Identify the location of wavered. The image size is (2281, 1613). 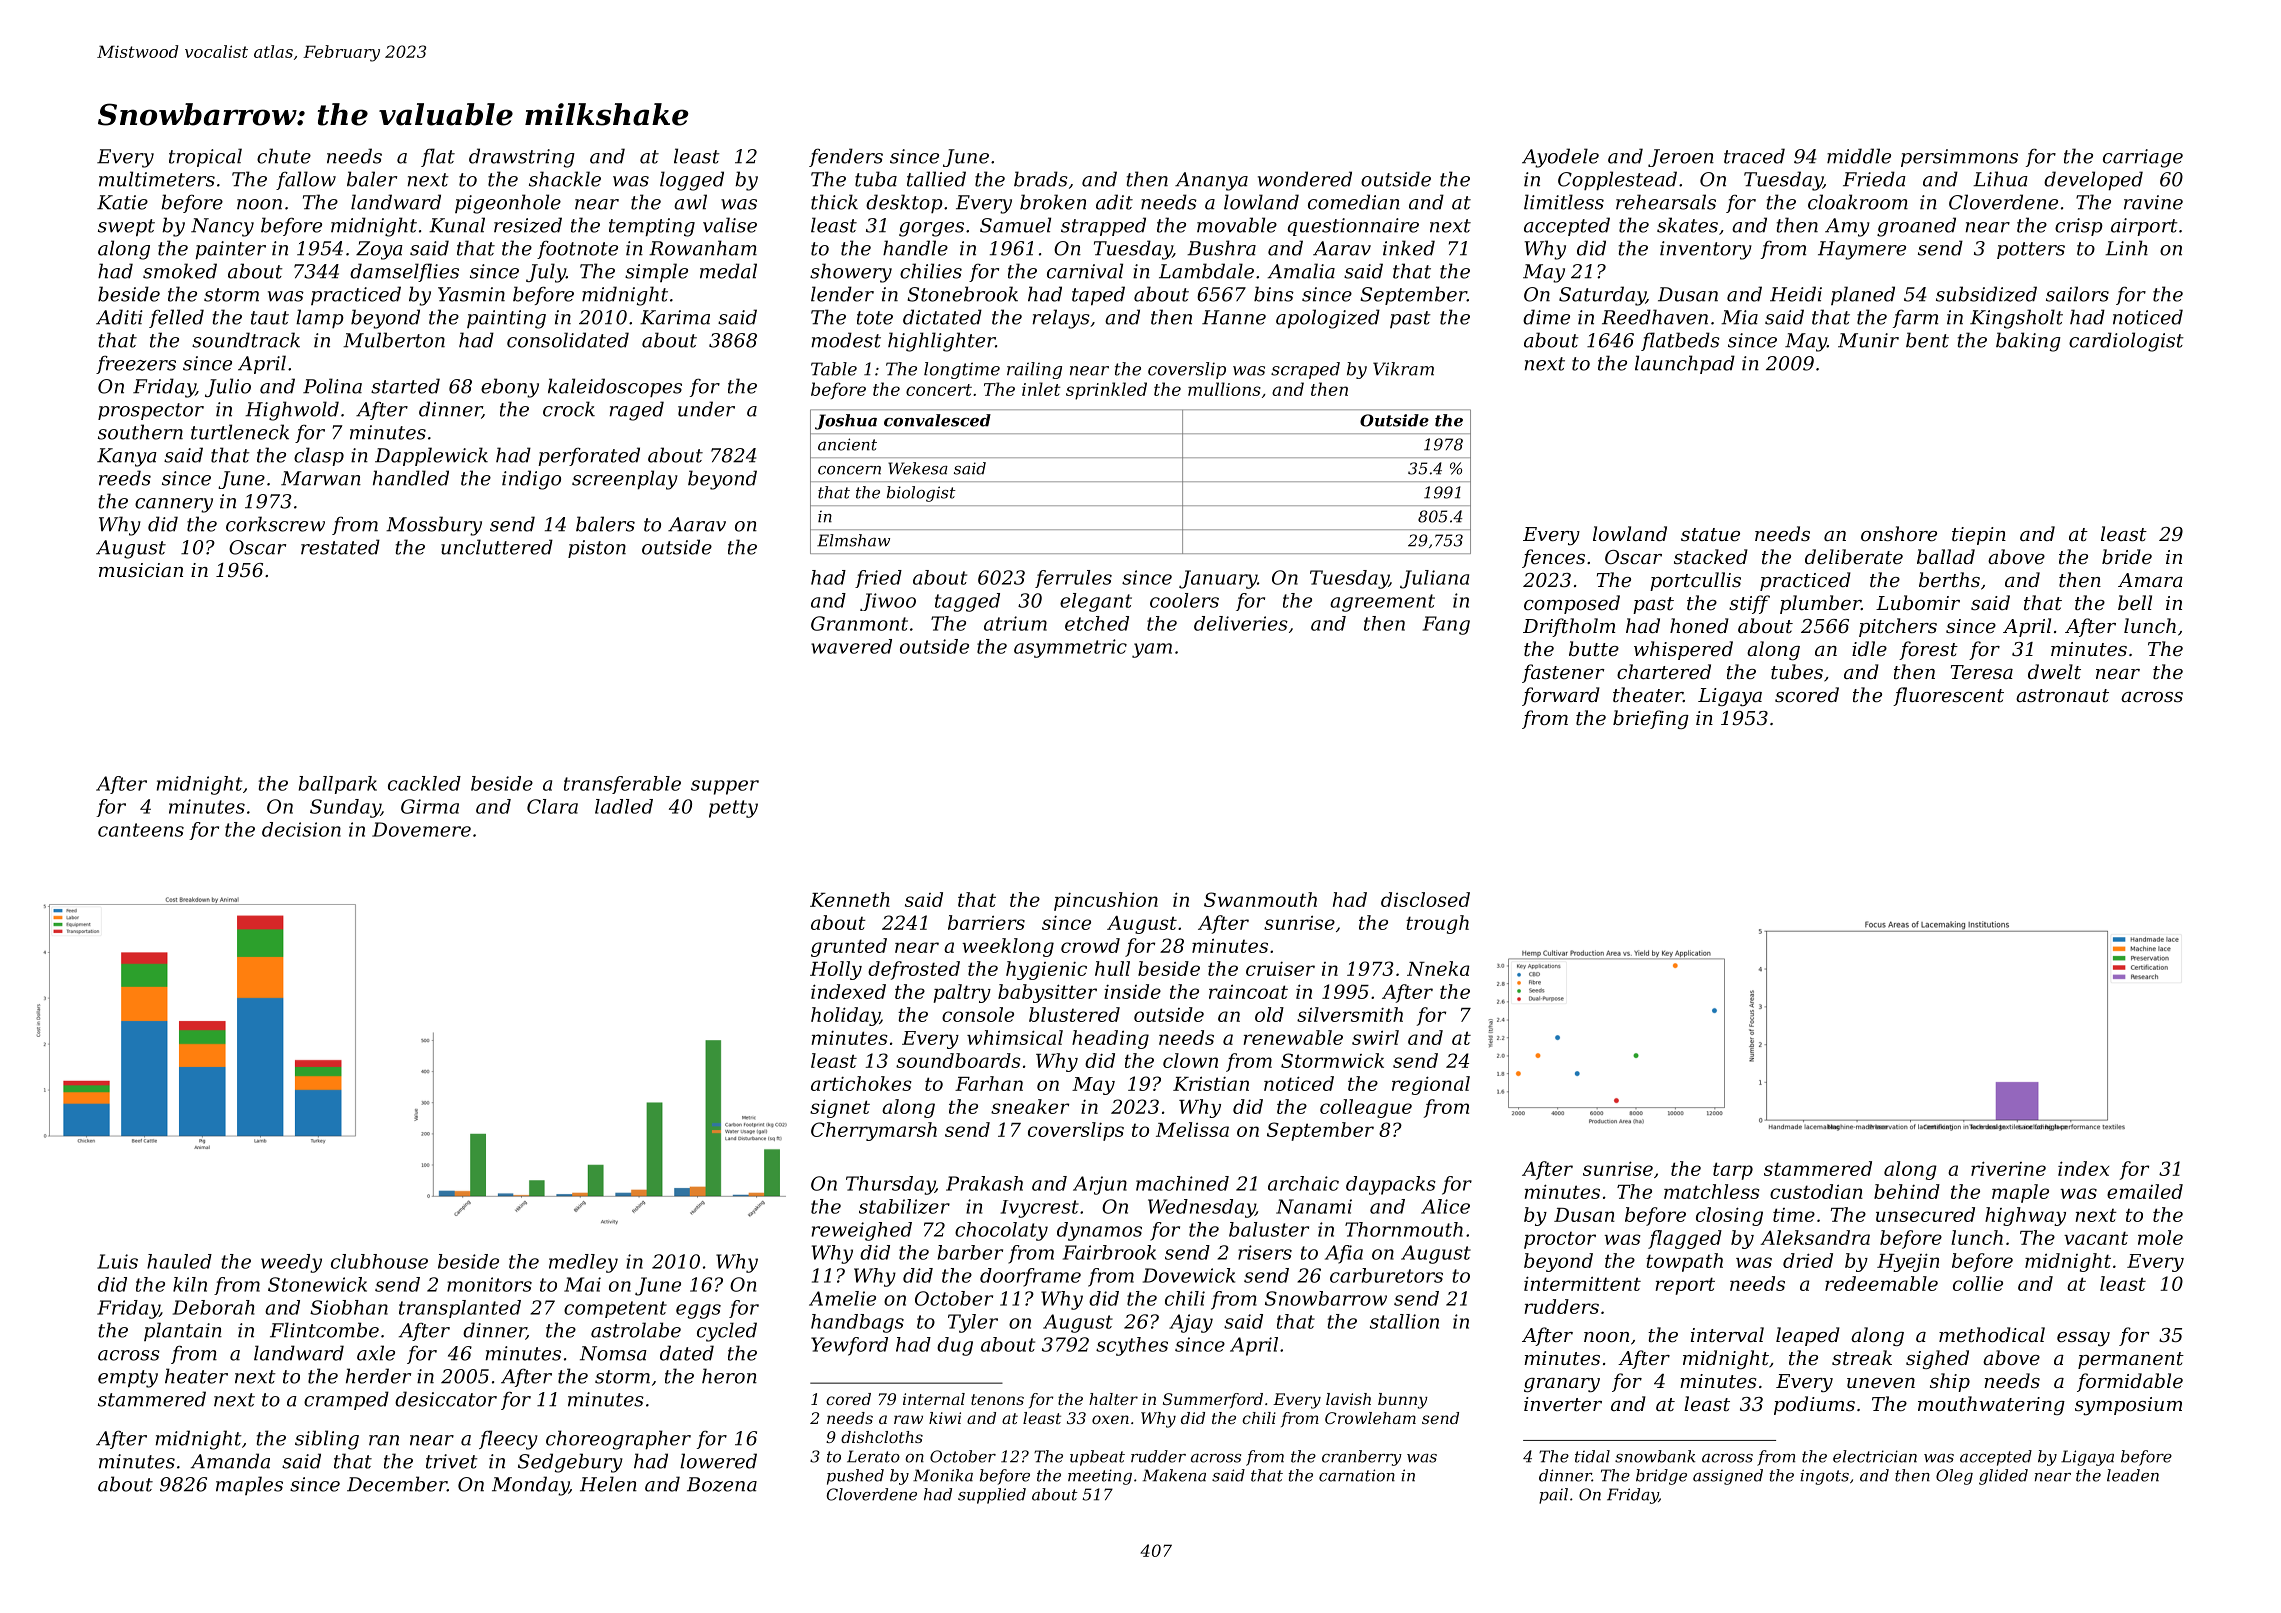
(851, 646).
